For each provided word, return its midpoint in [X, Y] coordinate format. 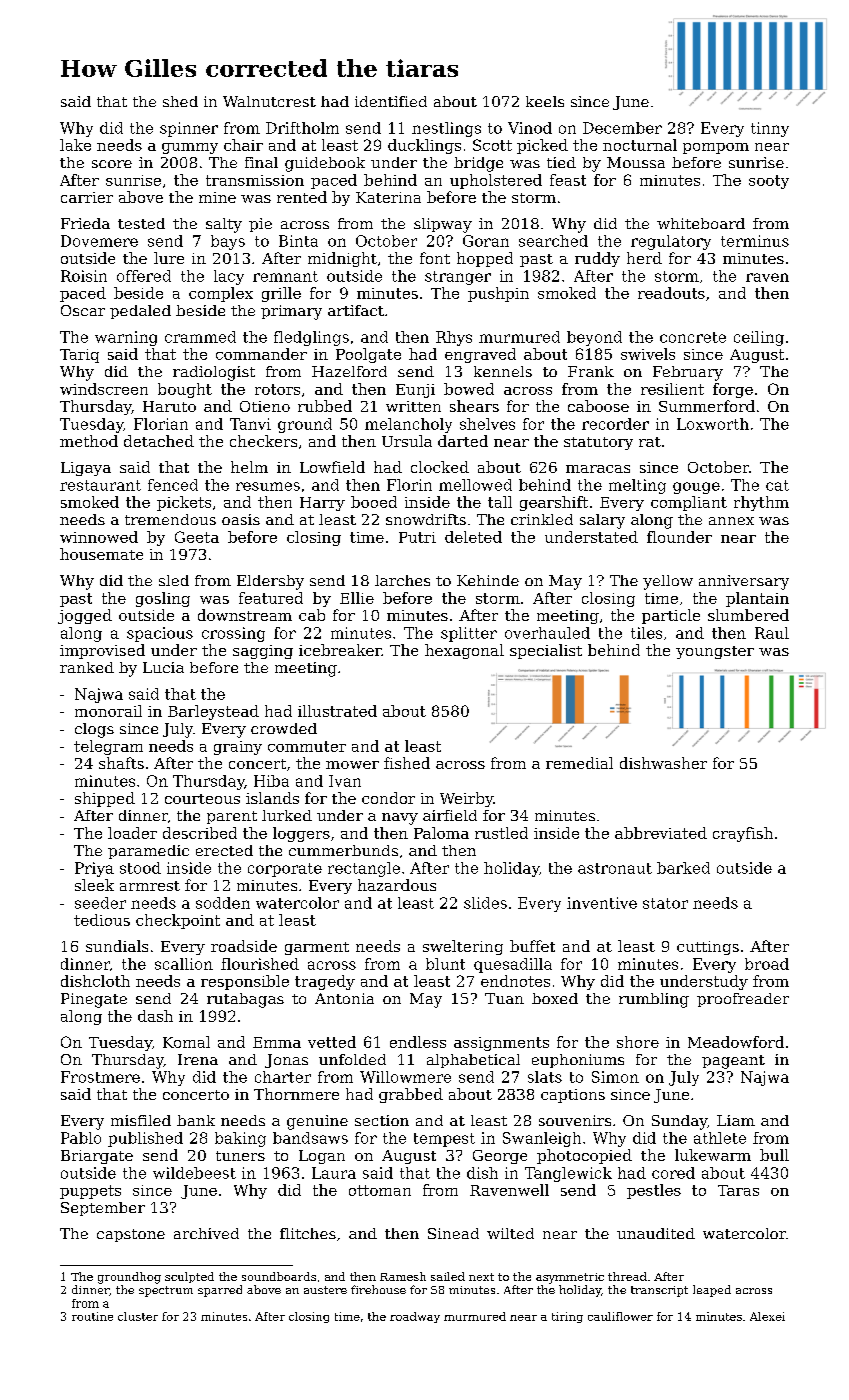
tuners [240, 1156]
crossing [233, 634]
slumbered [748, 615]
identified [391, 101]
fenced [173, 485]
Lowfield [332, 467]
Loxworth [713, 424]
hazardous [397, 885]
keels [545, 101]
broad [767, 964]
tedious [102, 920]
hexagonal [464, 651]
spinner [189, 129]
